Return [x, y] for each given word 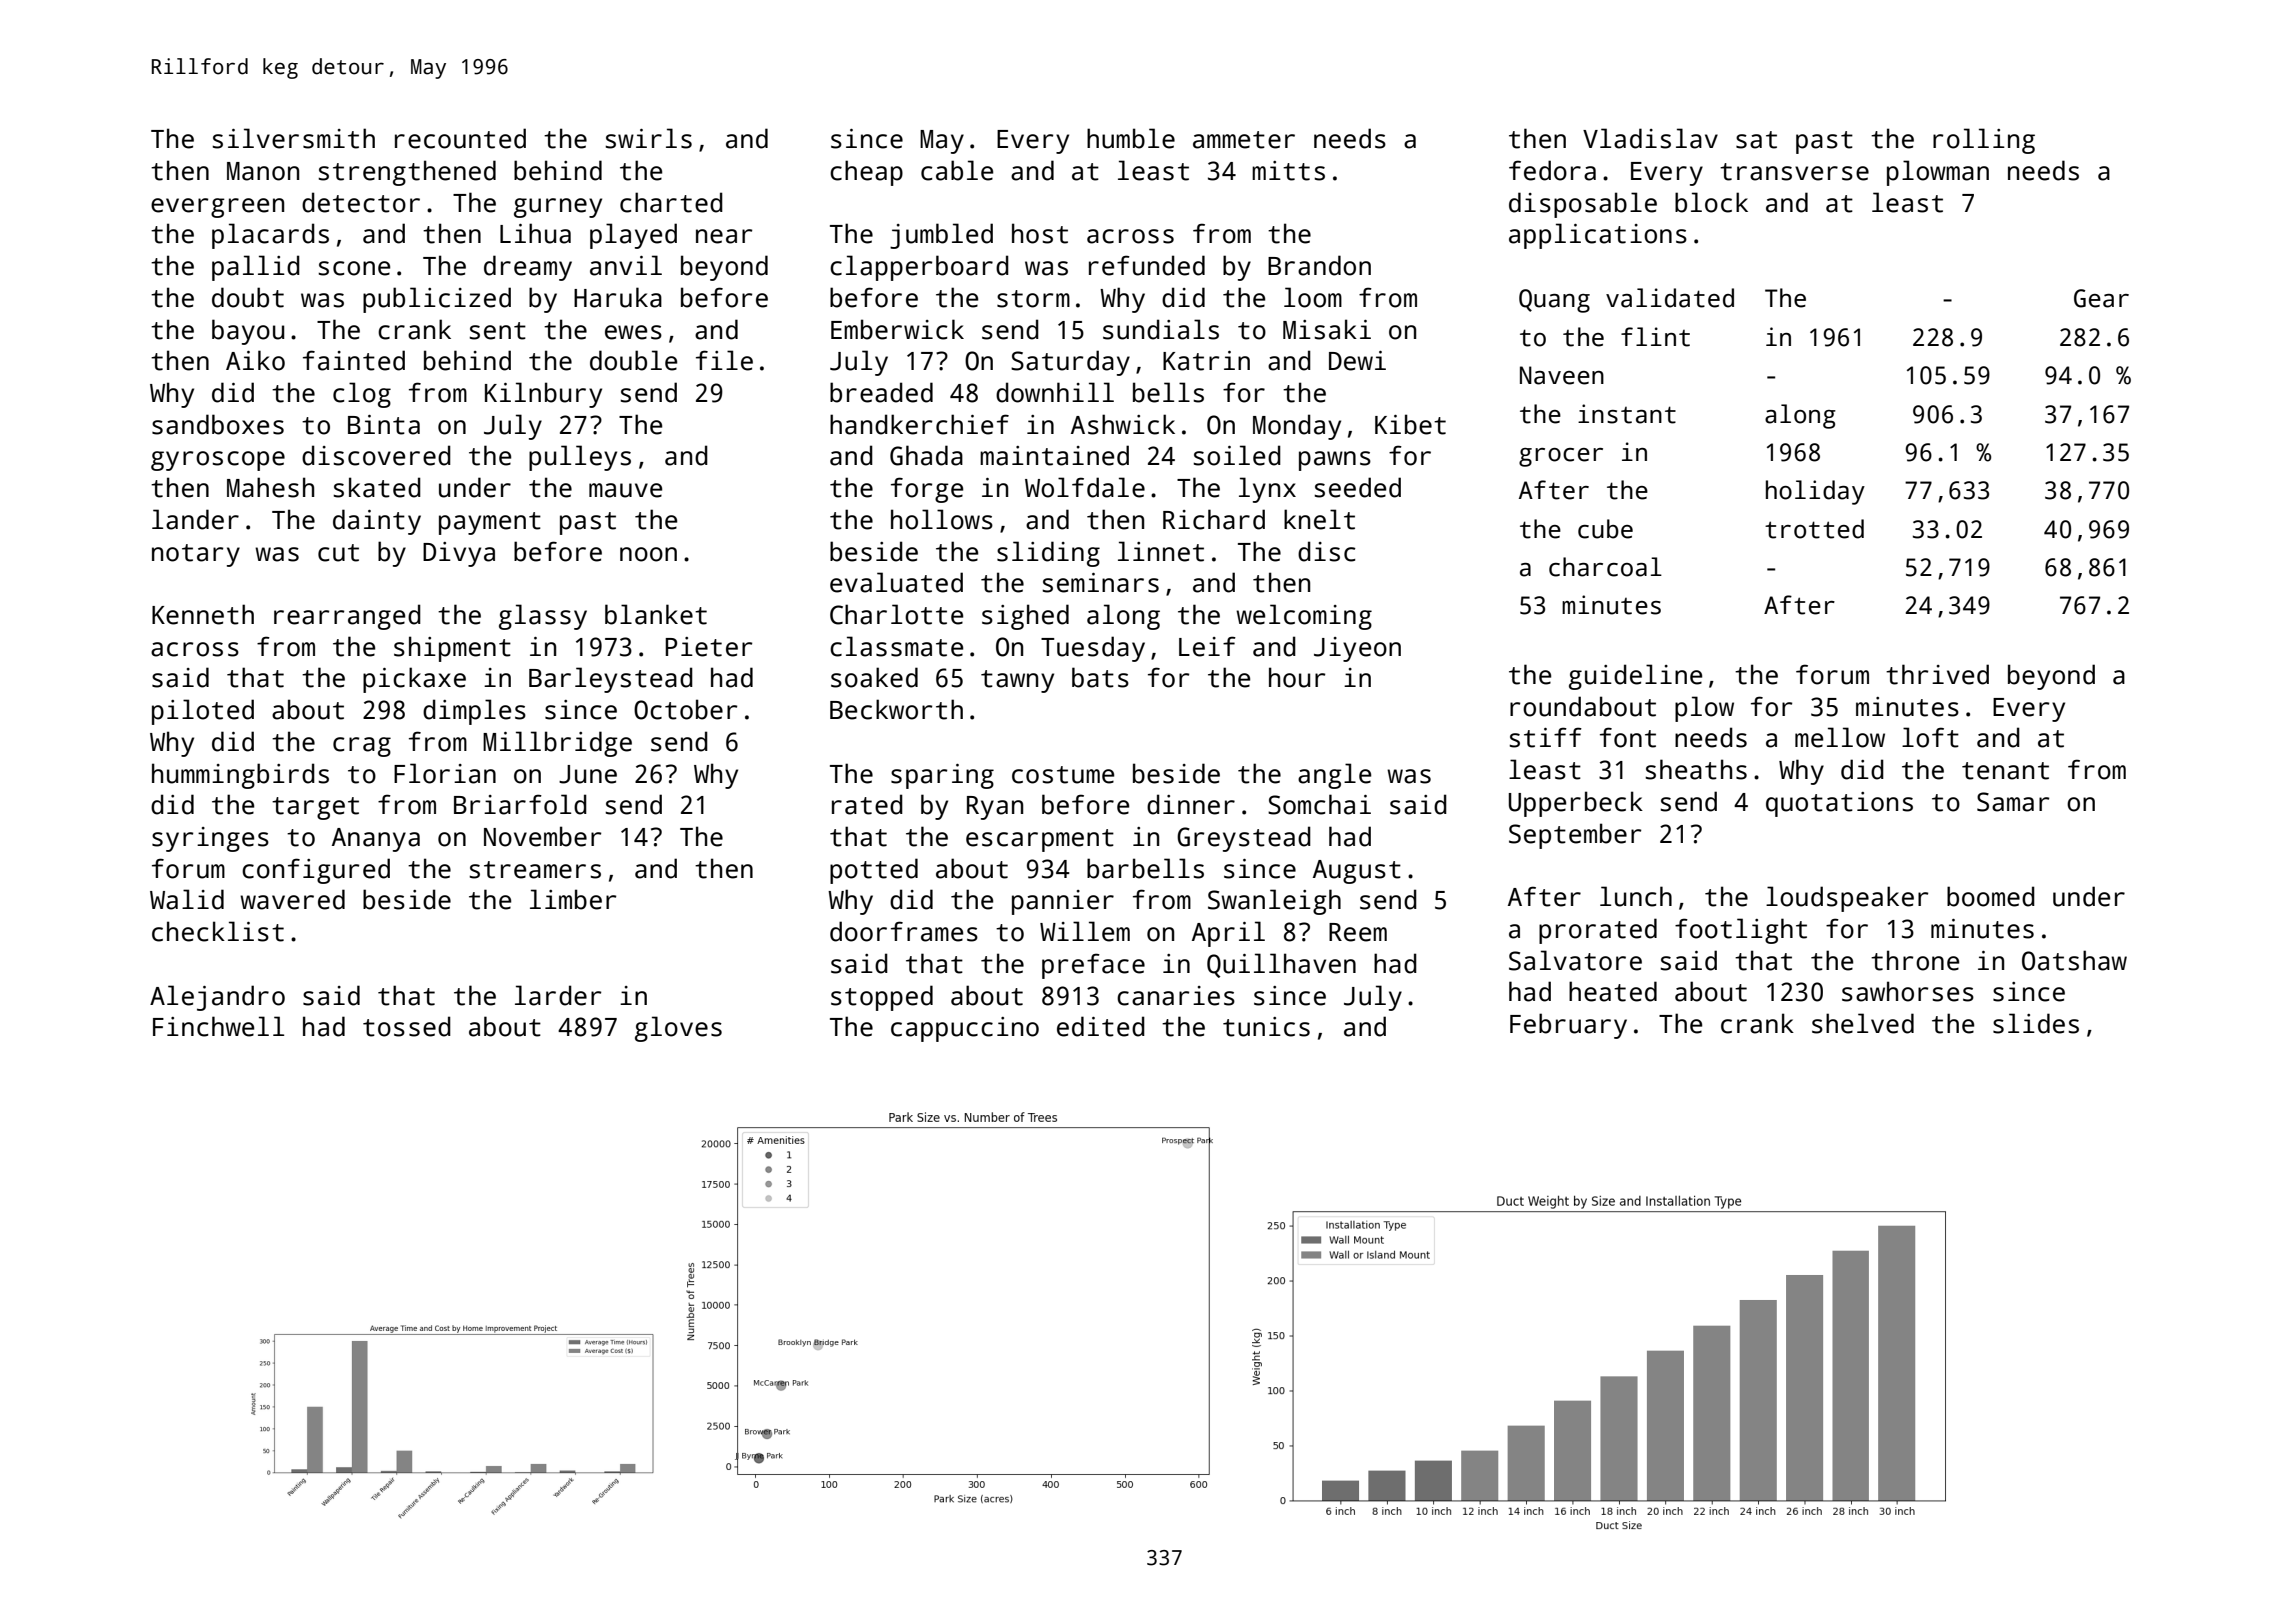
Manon [263, 171]
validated [1670, 298]
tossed [407, 1026]
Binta [384, 425]
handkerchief [919, 424]
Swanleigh [1274, 902]
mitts [1288, 171]
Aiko [255, 360]
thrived [1937, 674]
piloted [203, 712]
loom [1313, 297]
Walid [187, 899]
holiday [1815, 492]
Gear [2101, 298]
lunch [1636, 896]
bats [1100, 677]
